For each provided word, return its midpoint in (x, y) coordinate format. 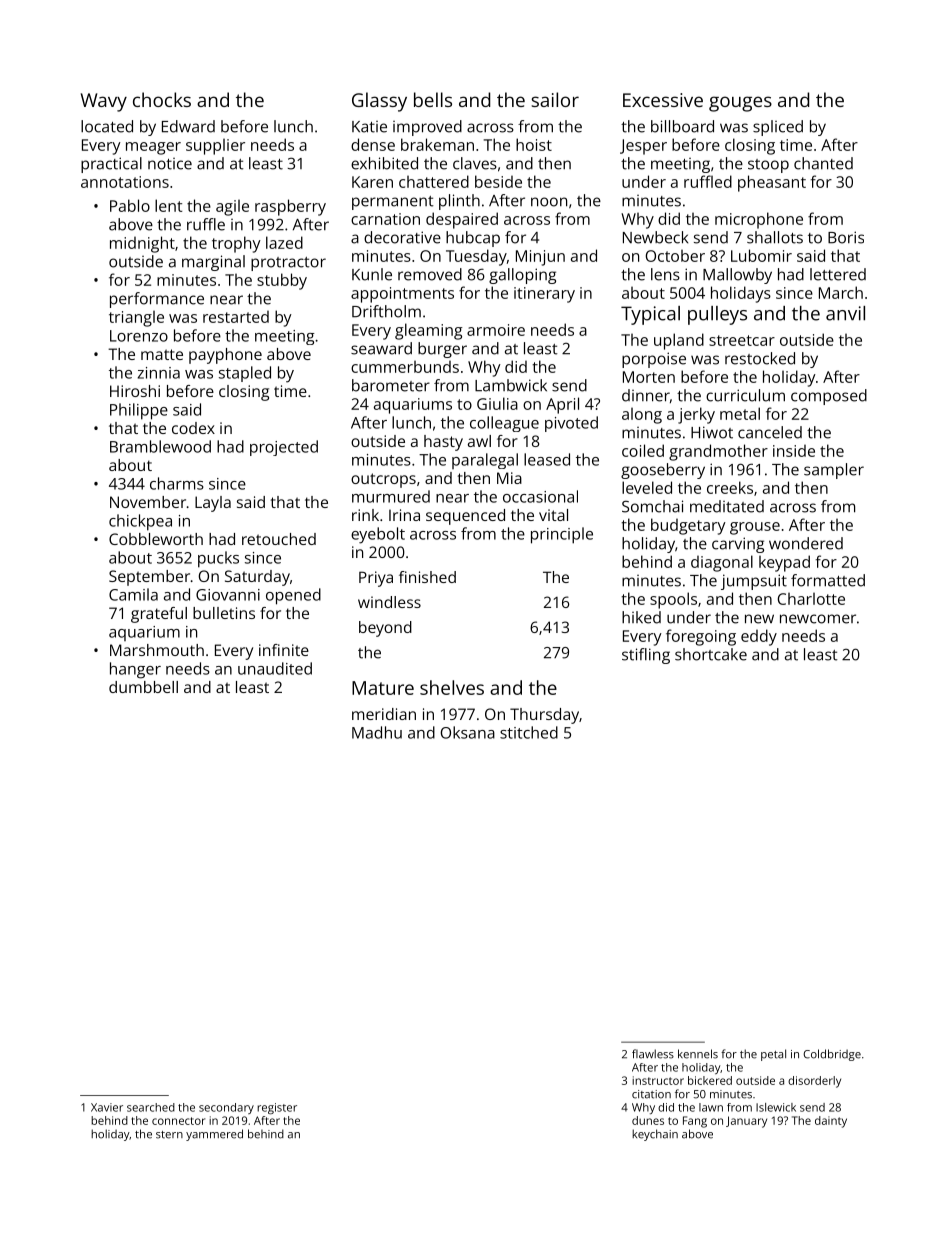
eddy (759, 637)
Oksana (467, 732)
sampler (834, 471)
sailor (555, 99)
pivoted (571, 424)
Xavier (107, 1107)
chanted (823, 163)
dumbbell (143, 687)
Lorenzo (139, 336)
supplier (215, 147)
